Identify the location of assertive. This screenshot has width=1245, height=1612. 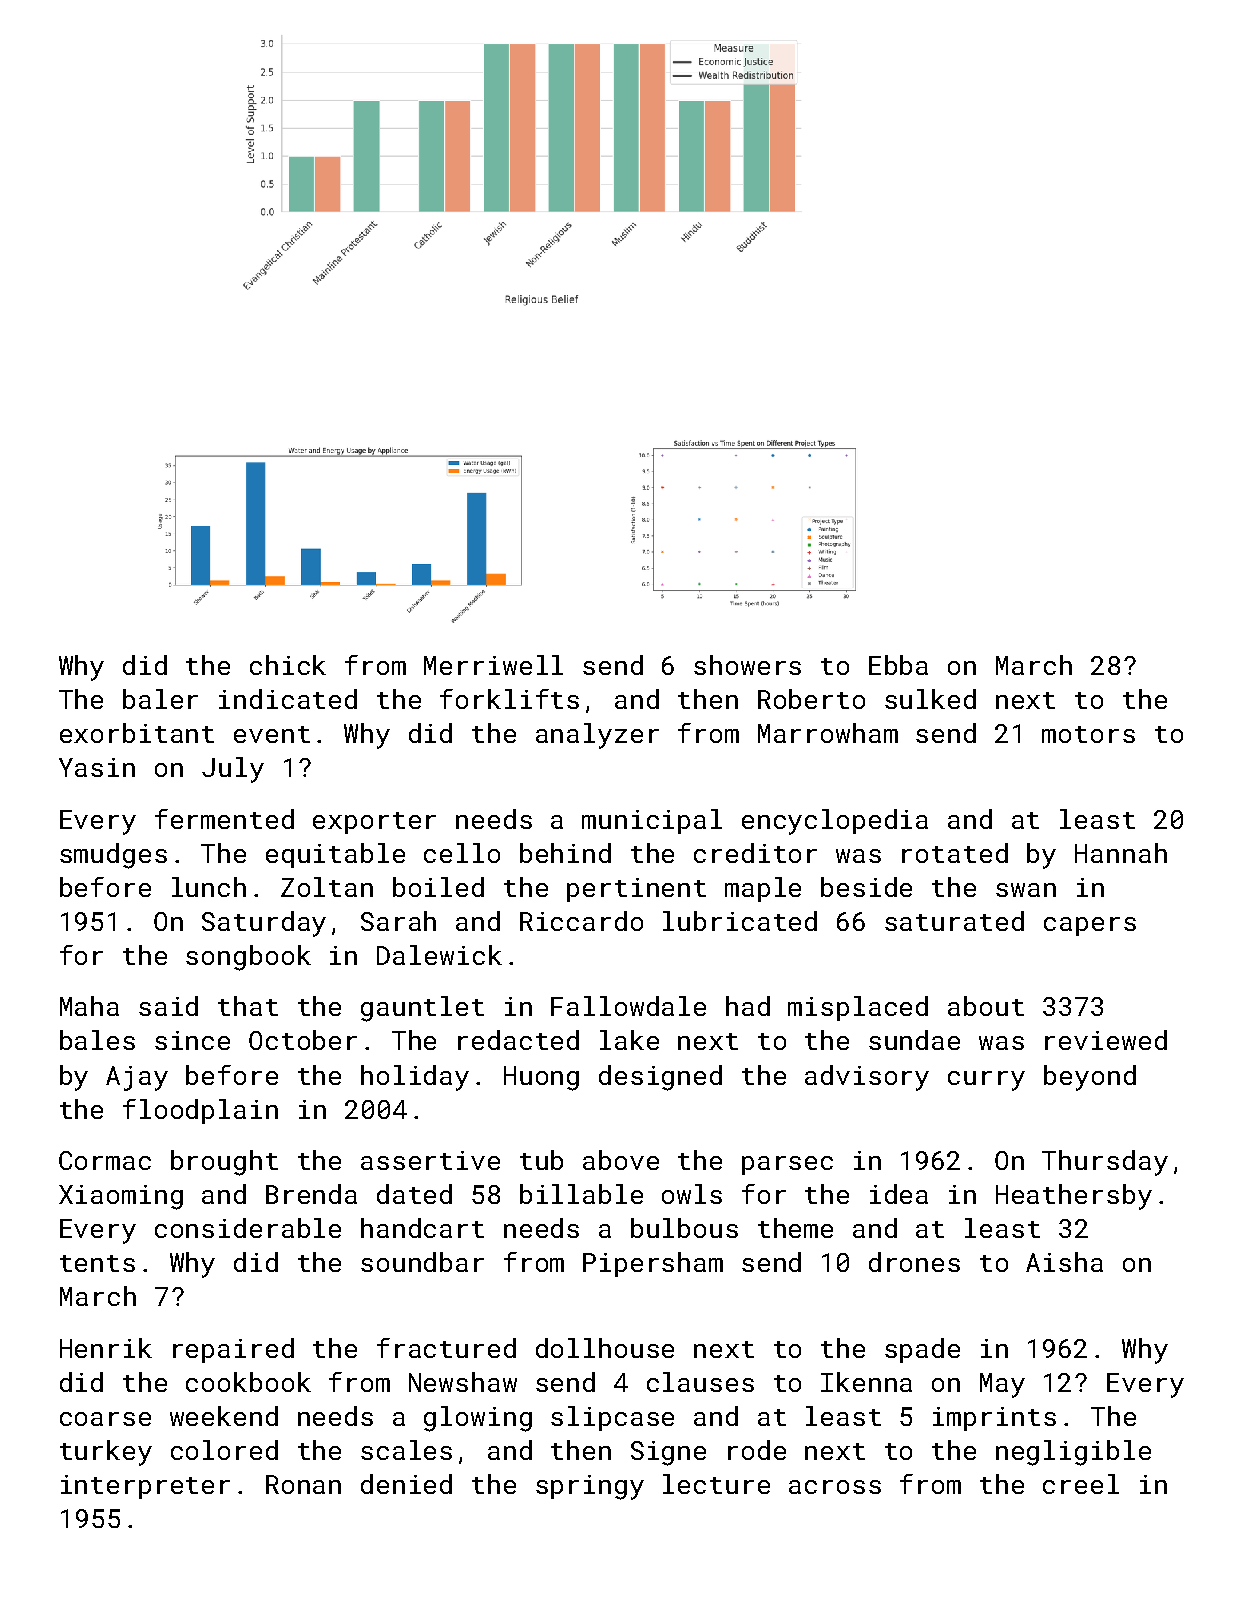
(430, 1160).
